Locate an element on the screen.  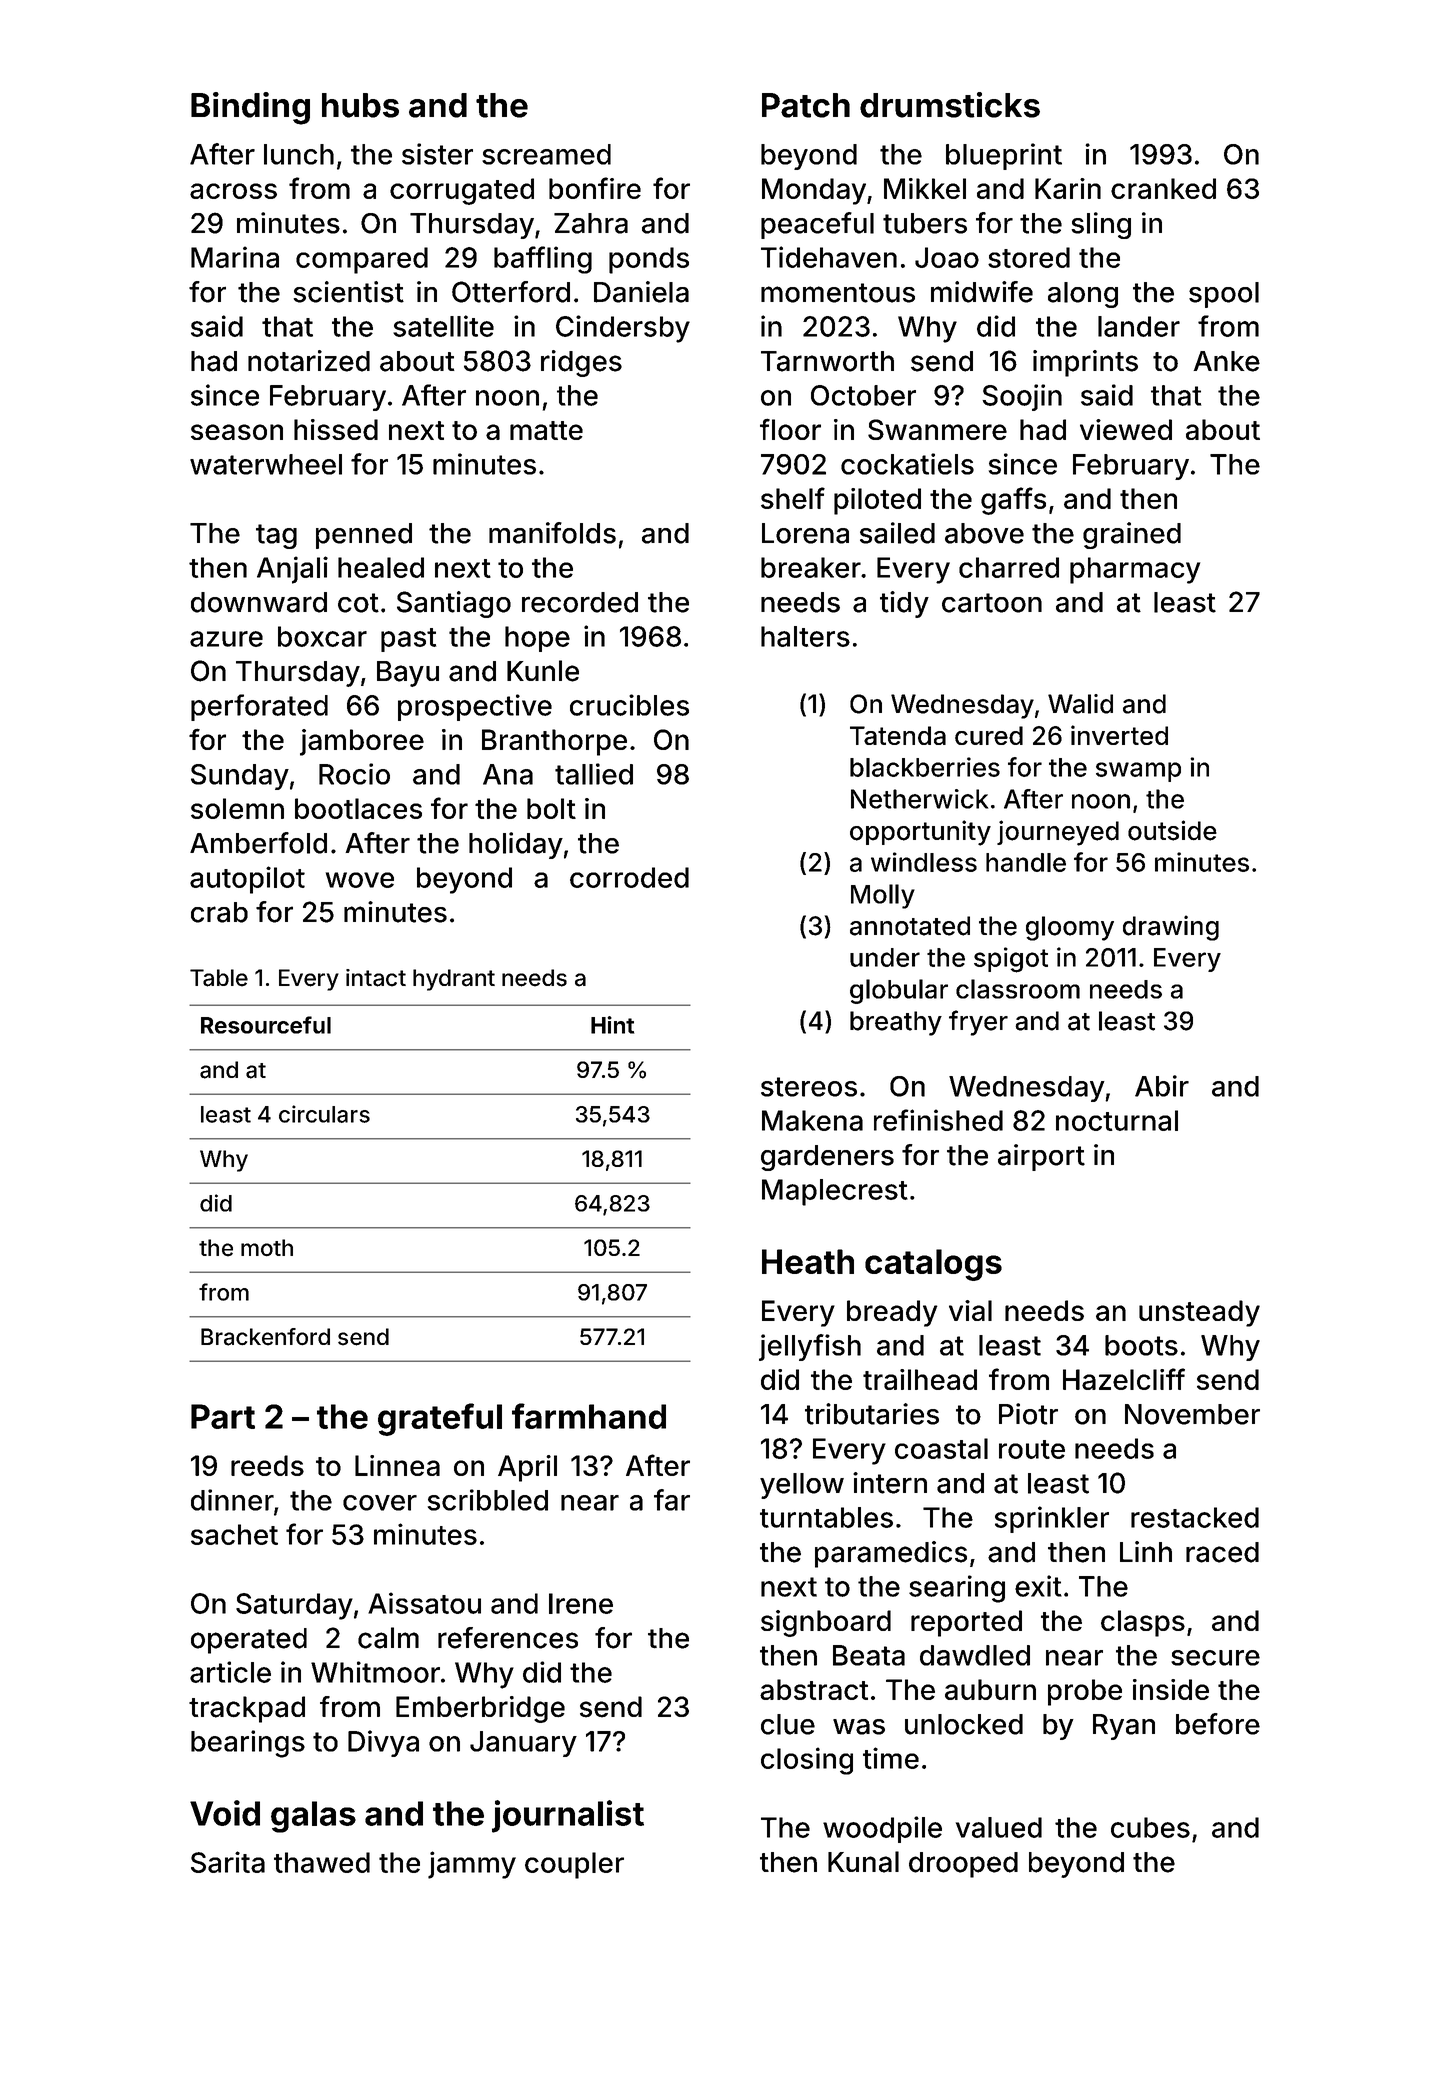
trackpad is located at coordinates (247, 1709).
